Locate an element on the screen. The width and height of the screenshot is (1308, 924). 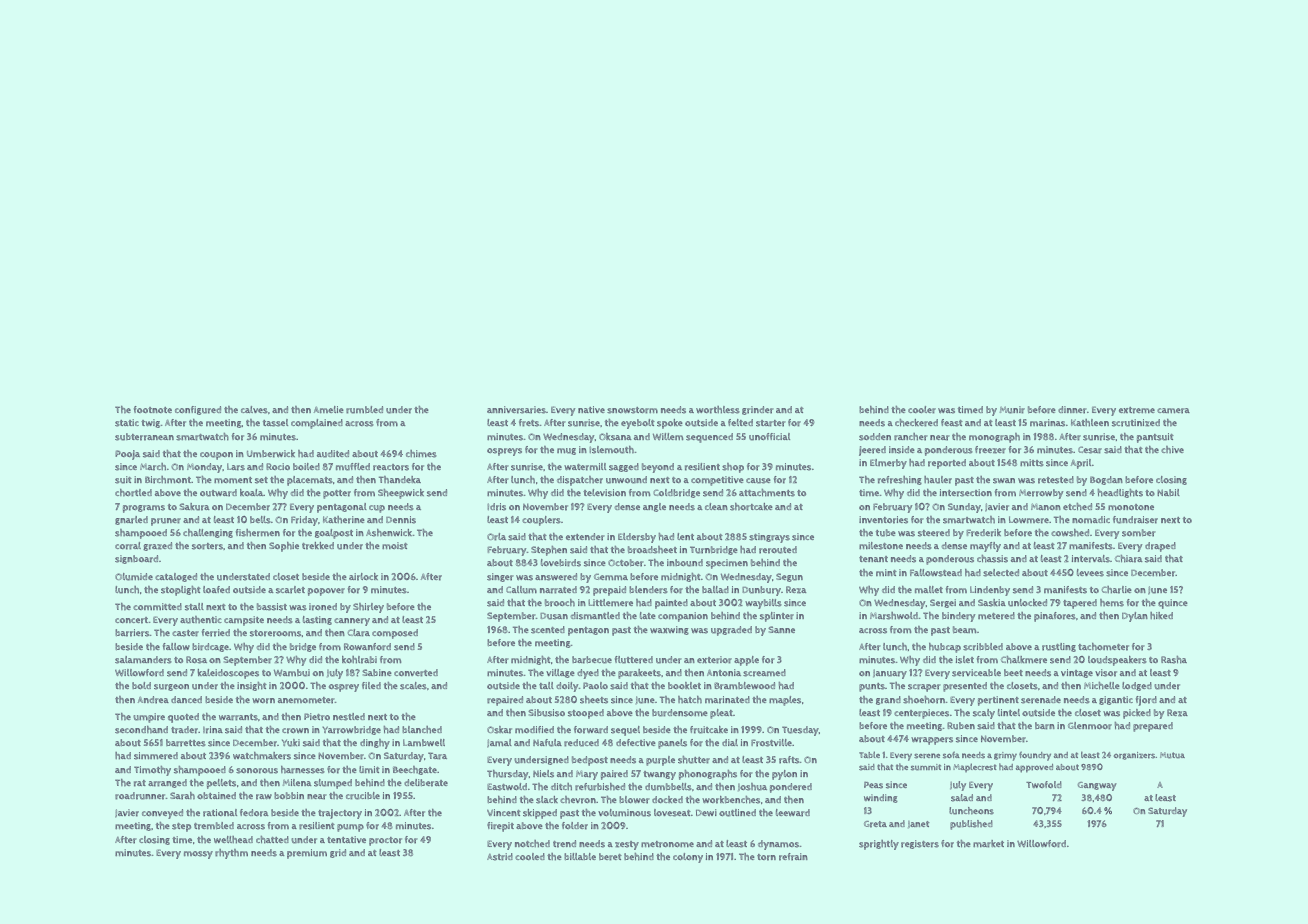
mossy is located at coordinates (198, 855).
